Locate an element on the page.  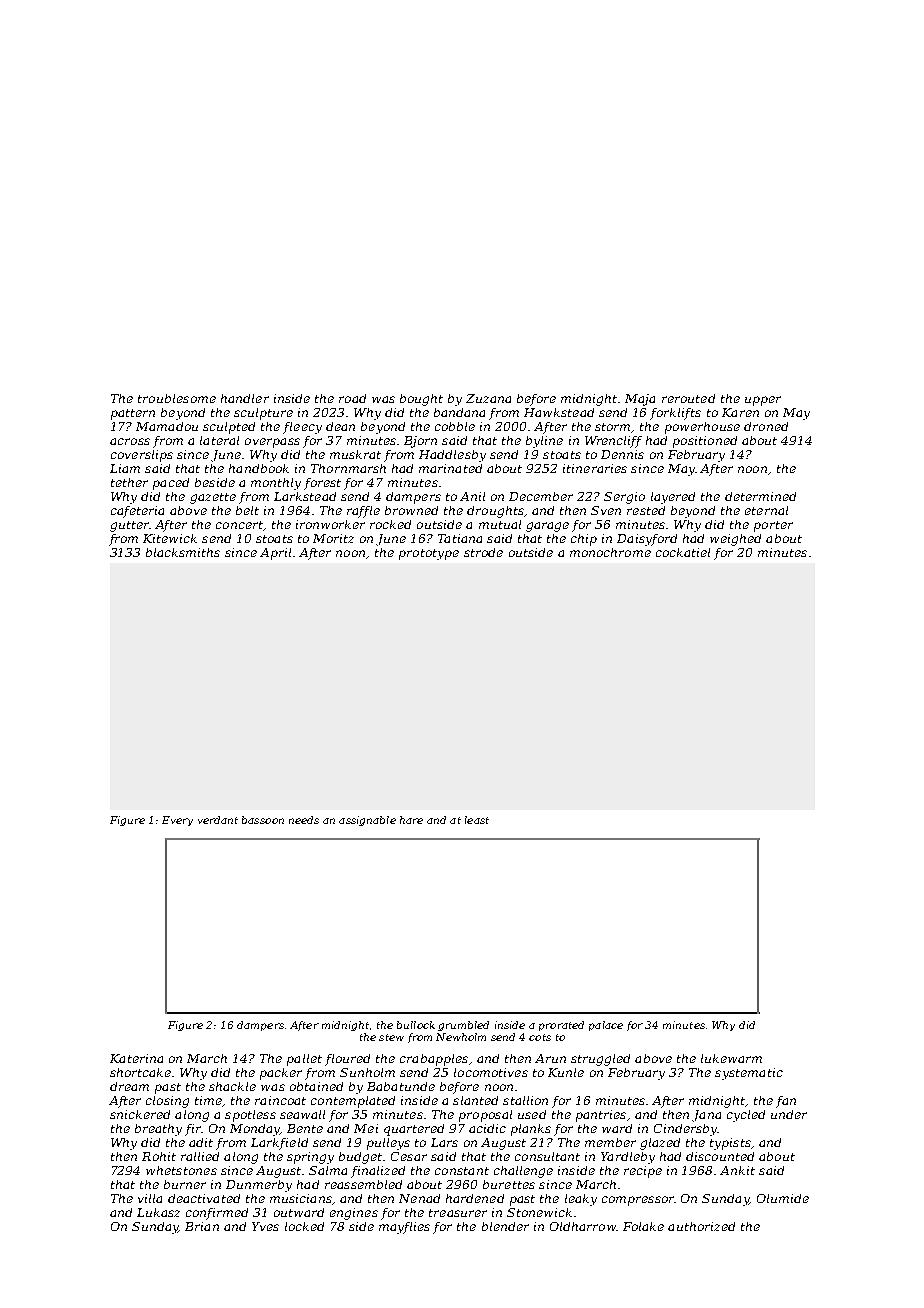
packer is located at coordinates (281, 1074).
